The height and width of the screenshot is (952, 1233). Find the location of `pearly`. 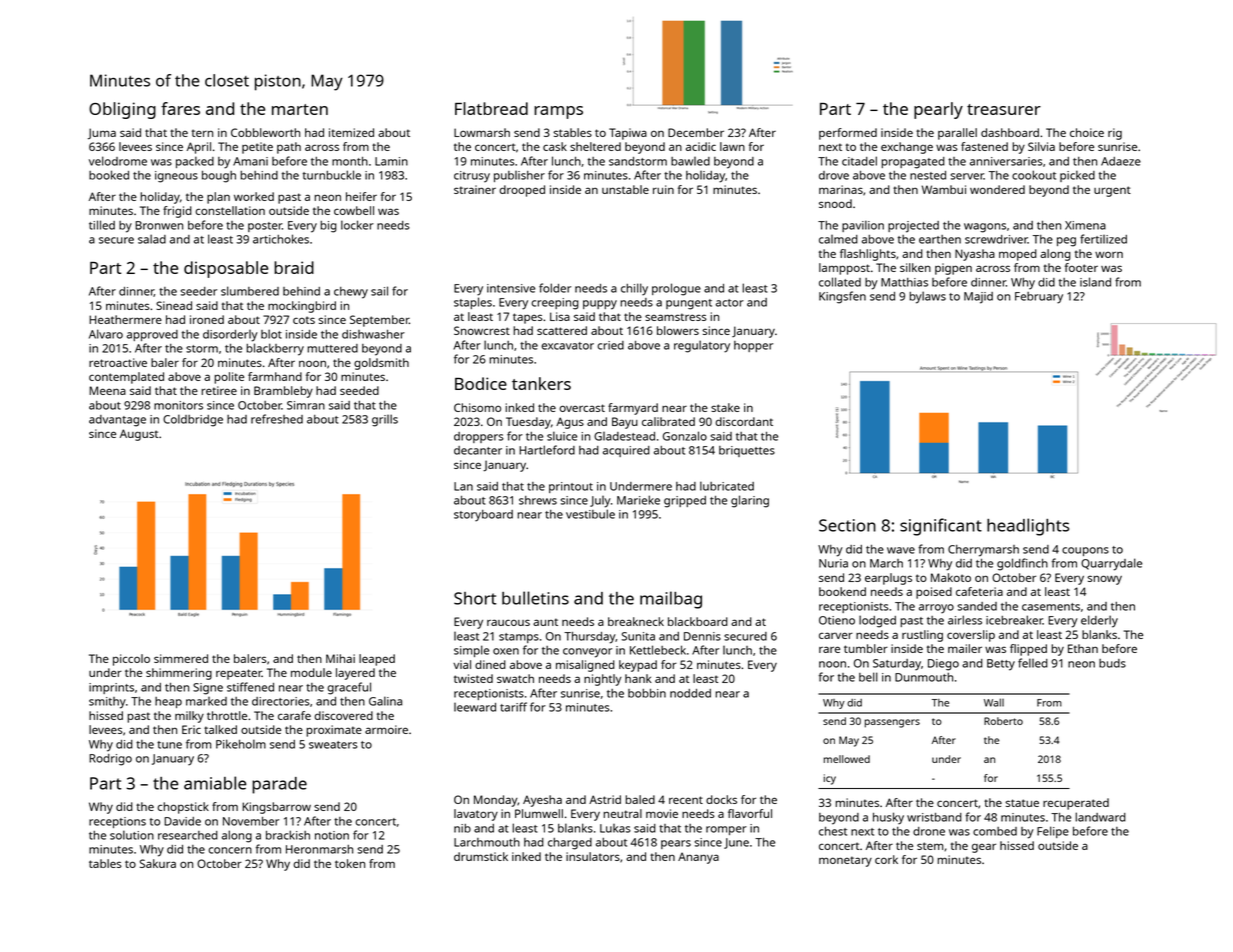

pearly is located at coordinates (938, 110).
